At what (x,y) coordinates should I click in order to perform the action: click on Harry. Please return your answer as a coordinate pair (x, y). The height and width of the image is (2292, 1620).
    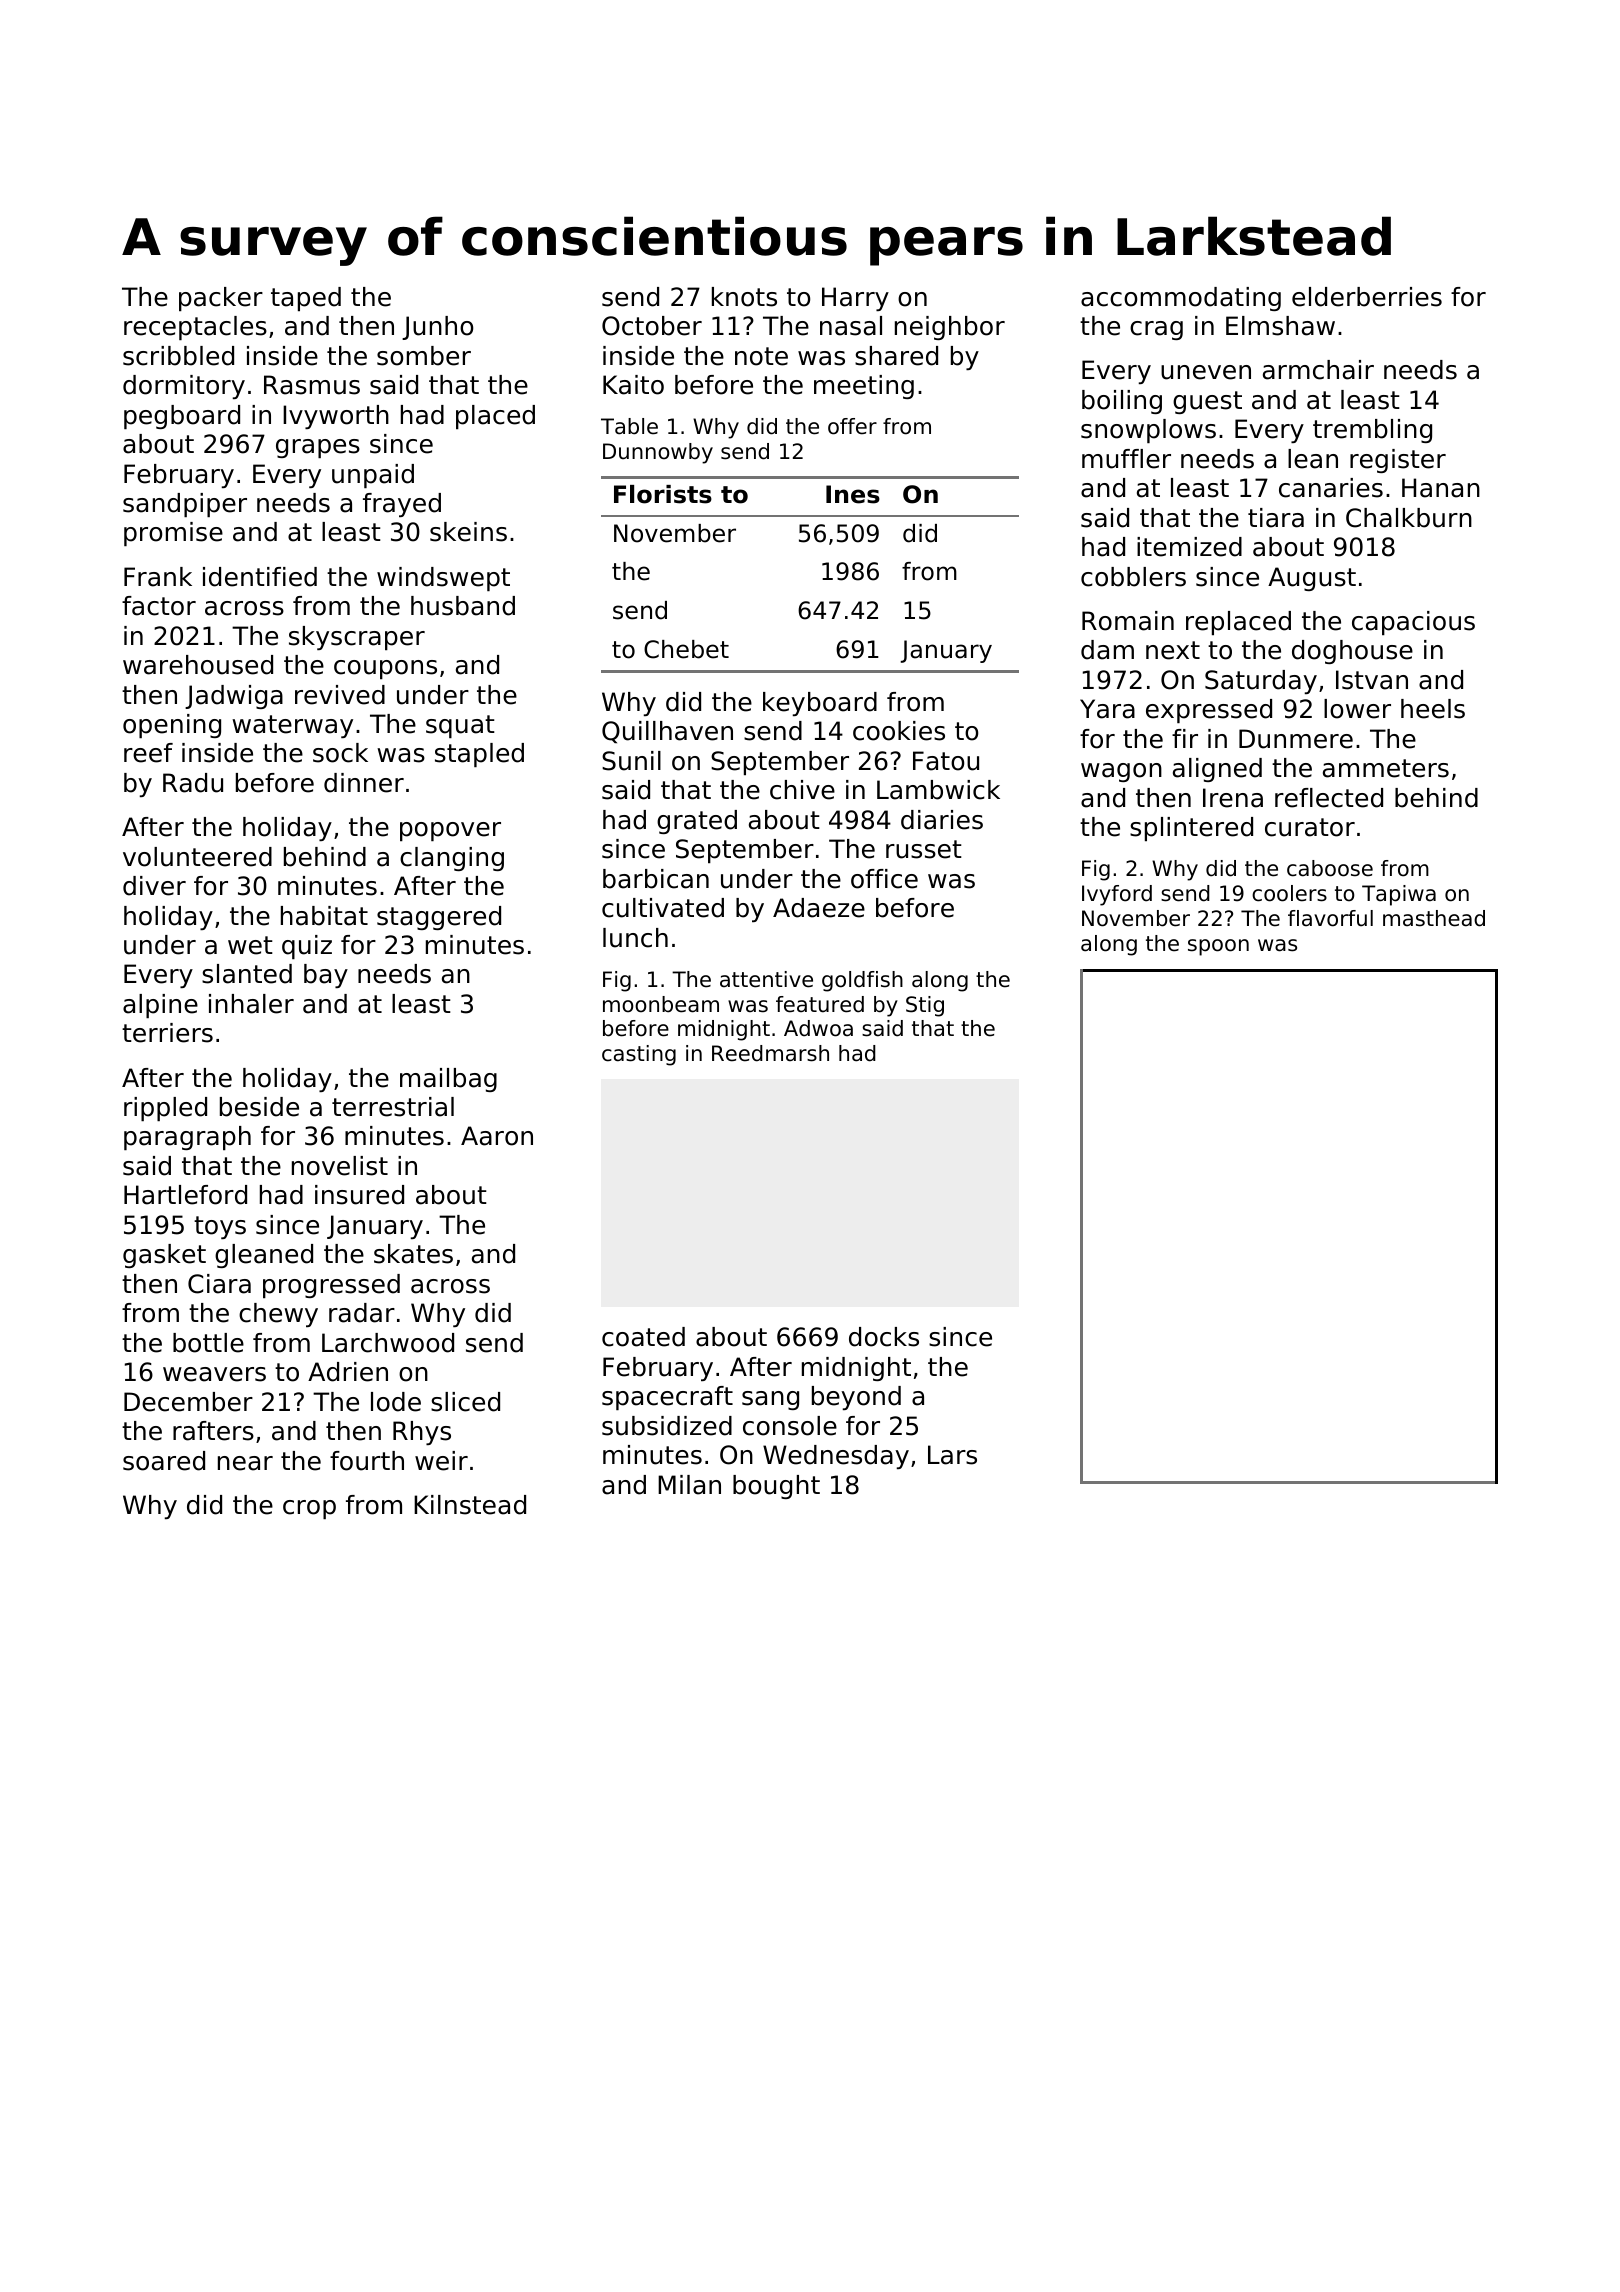
    Looking at the image, I should click on (855, 299).
